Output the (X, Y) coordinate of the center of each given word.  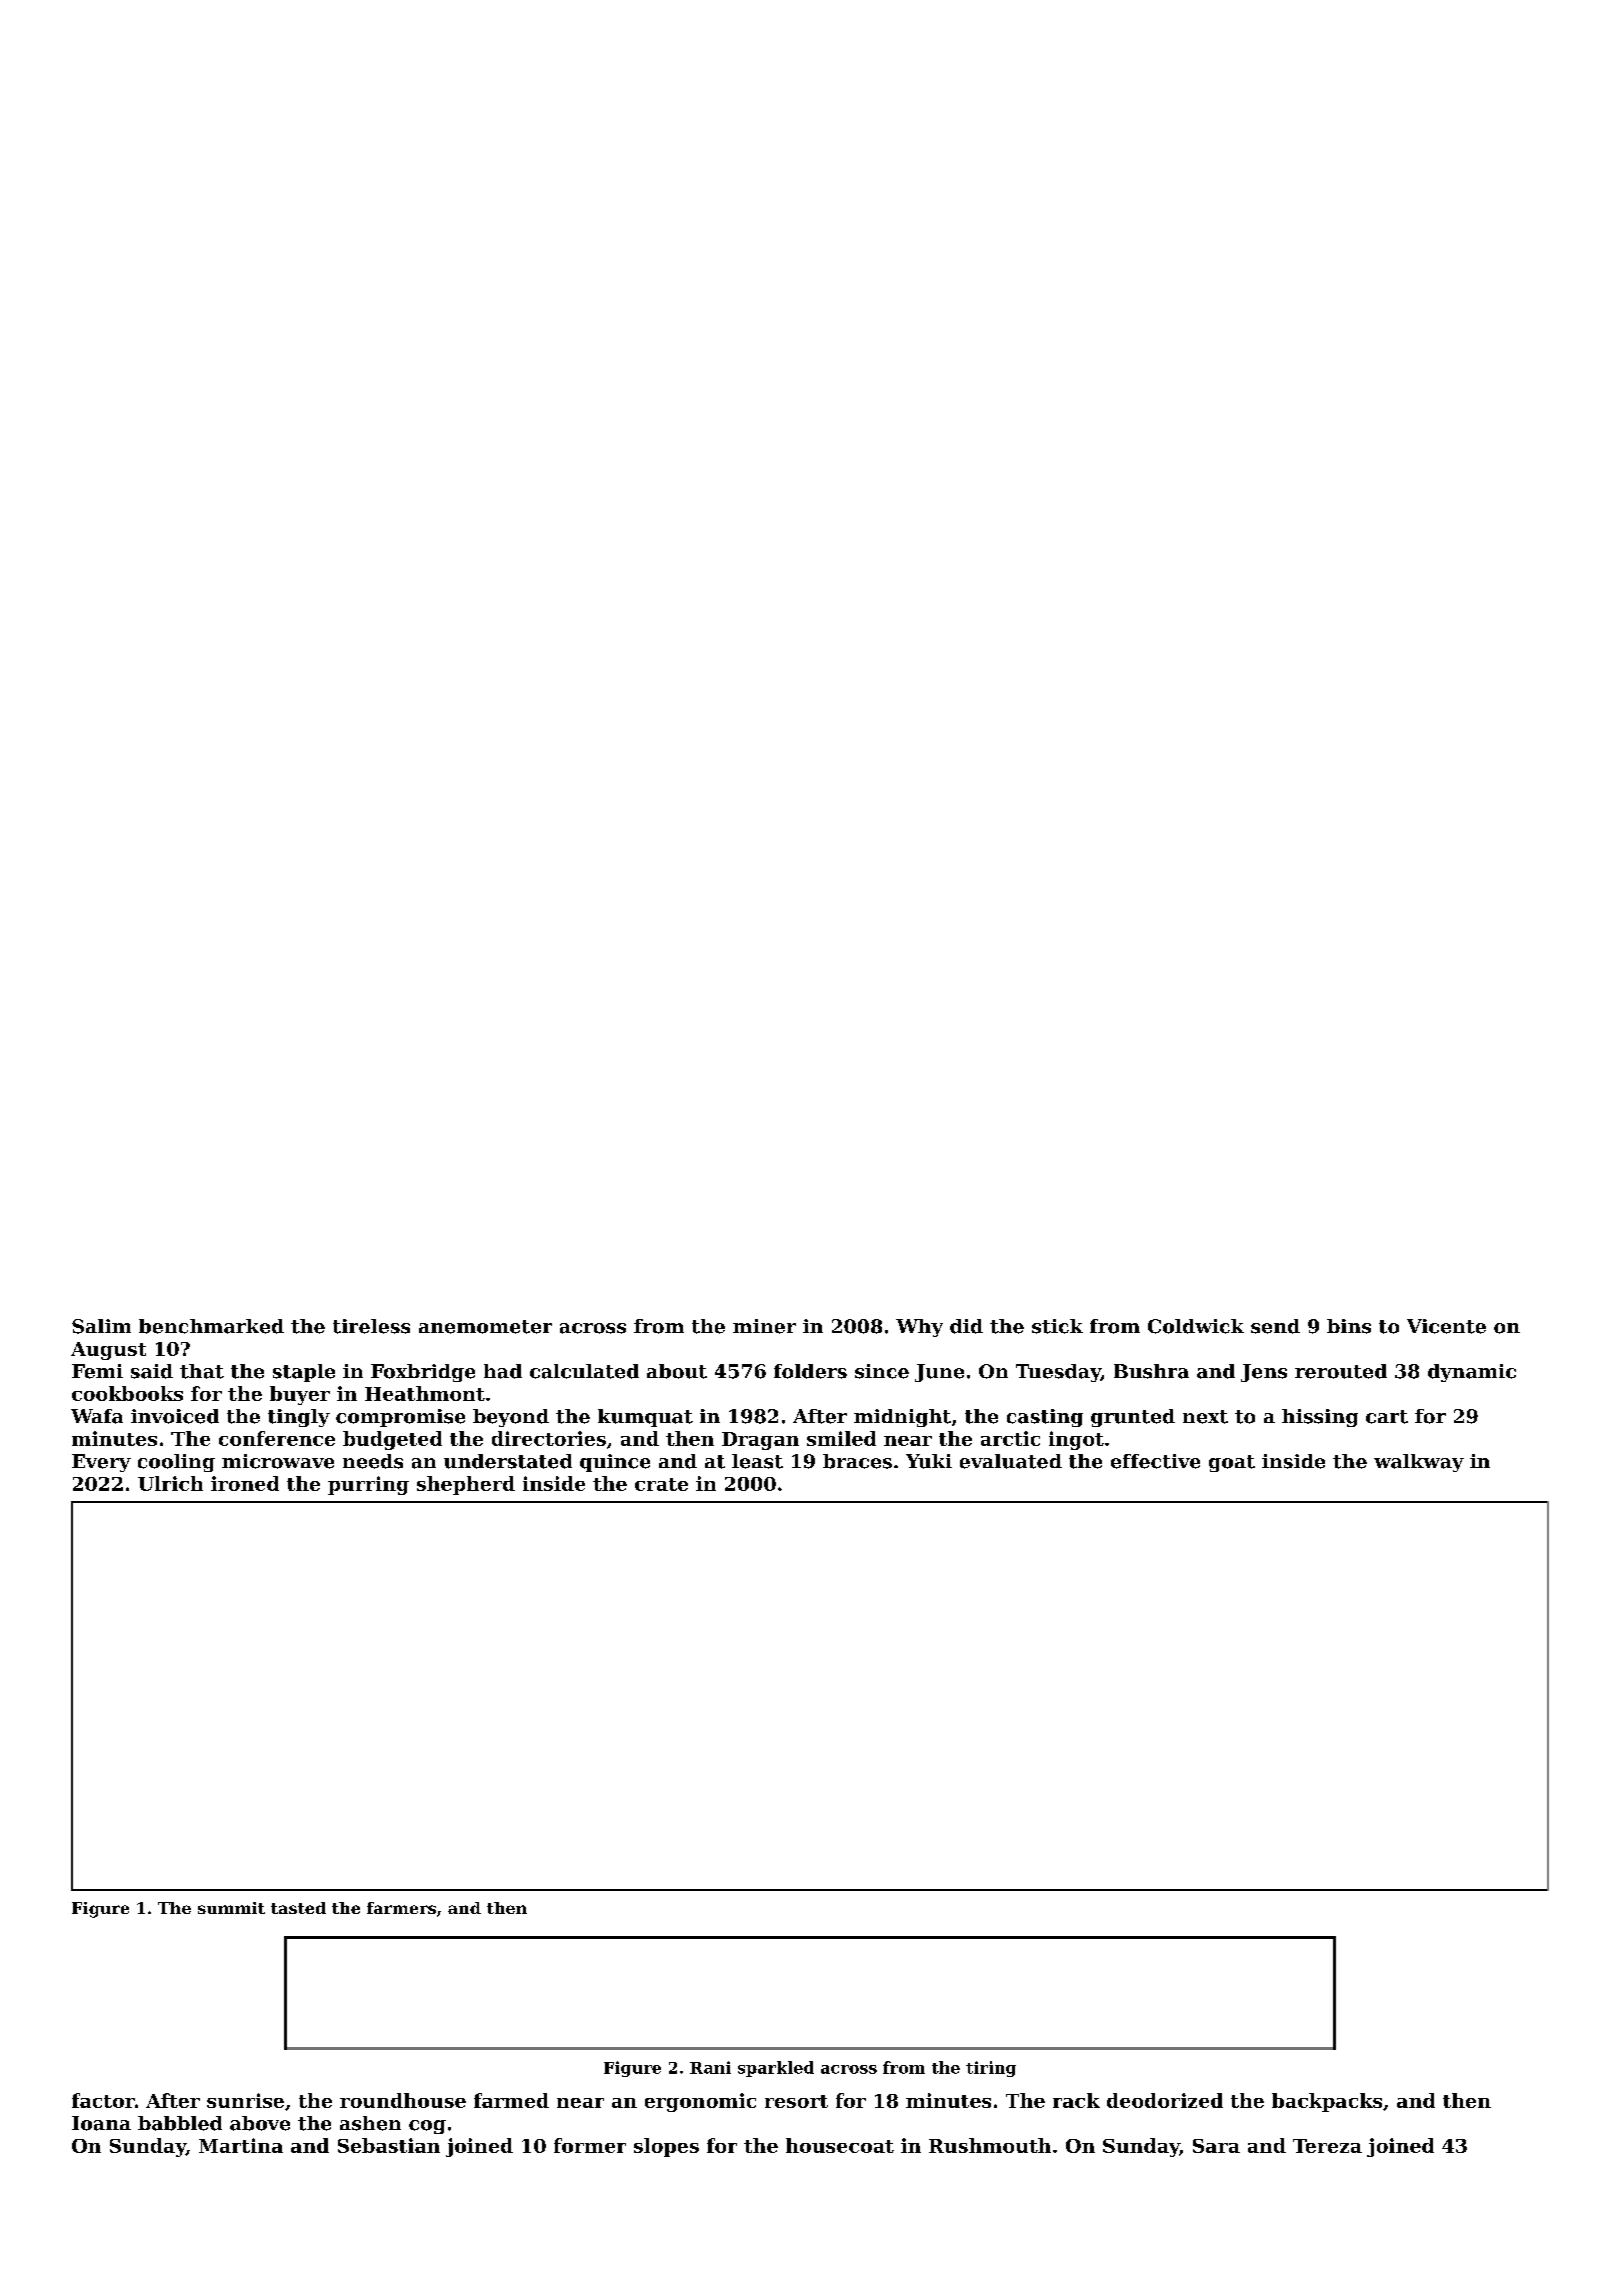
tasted (298, 1908)
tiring (991, 2069)
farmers (401, 1908)
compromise (400, 1418)
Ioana (101, 2123)
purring (368, 1485)
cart (1387, 1417)
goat (1232, 1463)
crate (661, 1484)
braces (857, 1461)
